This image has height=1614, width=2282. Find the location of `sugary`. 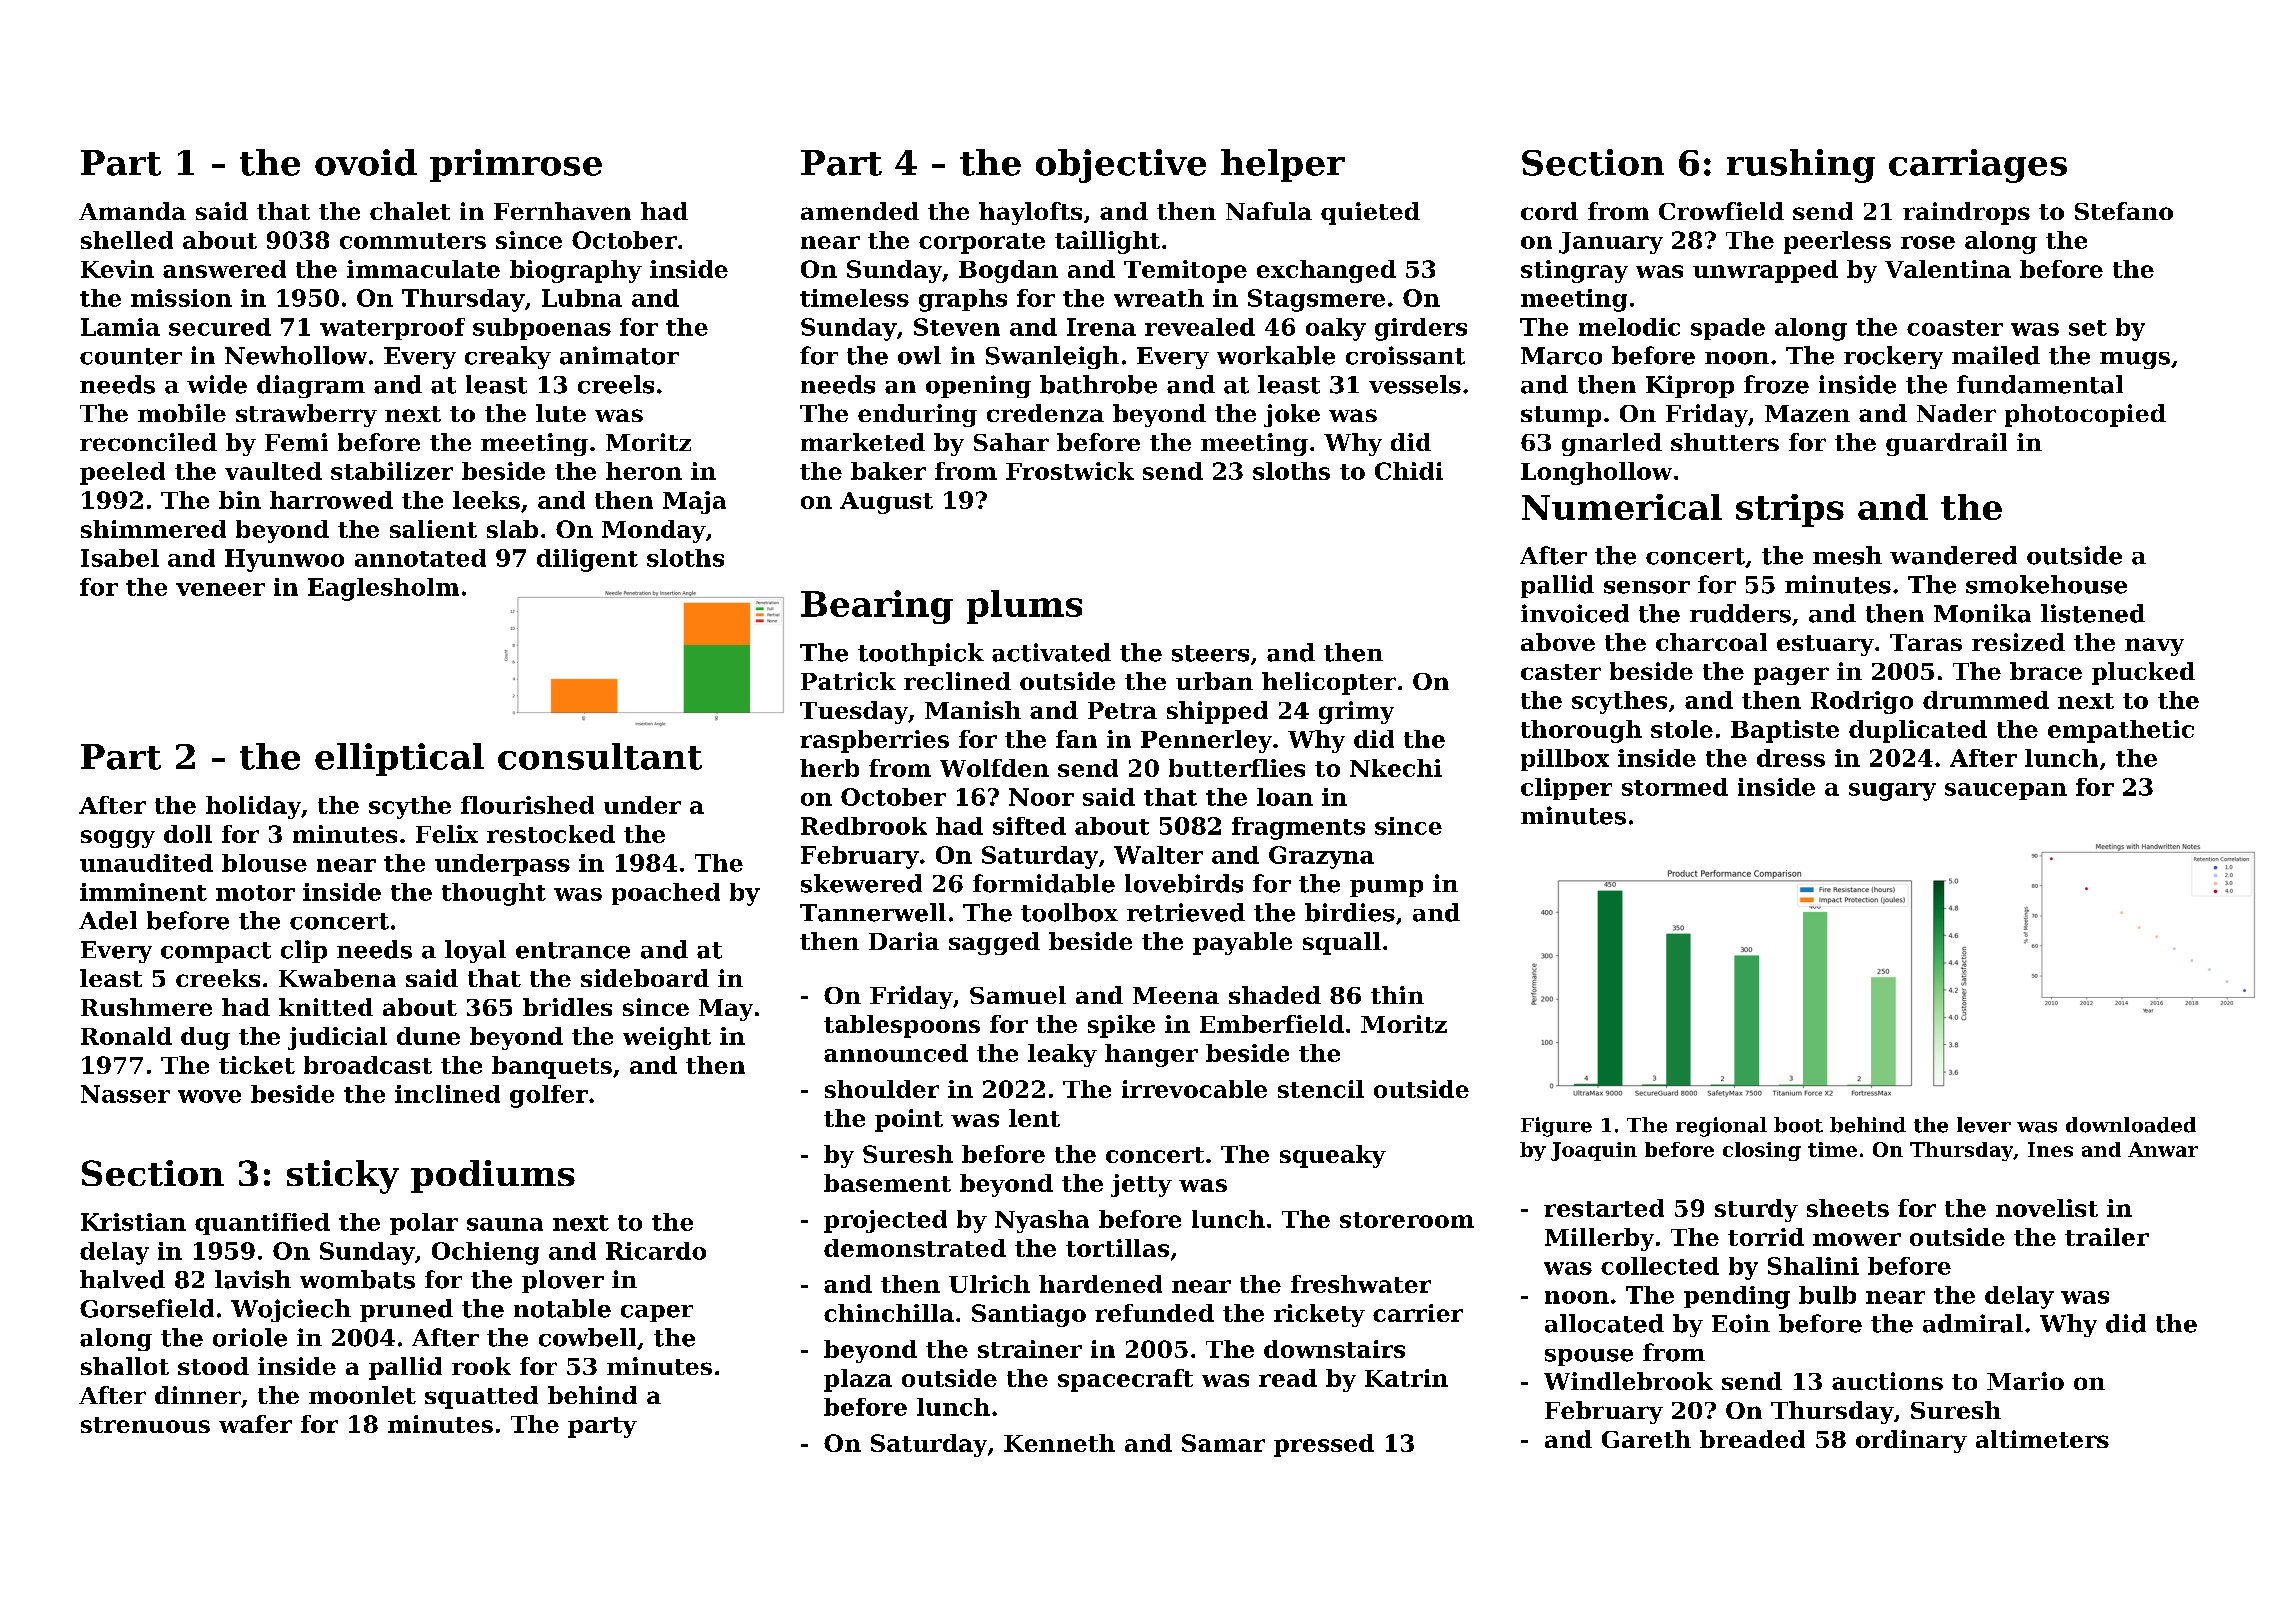

sugary is located at coordinates (1892, 792).
